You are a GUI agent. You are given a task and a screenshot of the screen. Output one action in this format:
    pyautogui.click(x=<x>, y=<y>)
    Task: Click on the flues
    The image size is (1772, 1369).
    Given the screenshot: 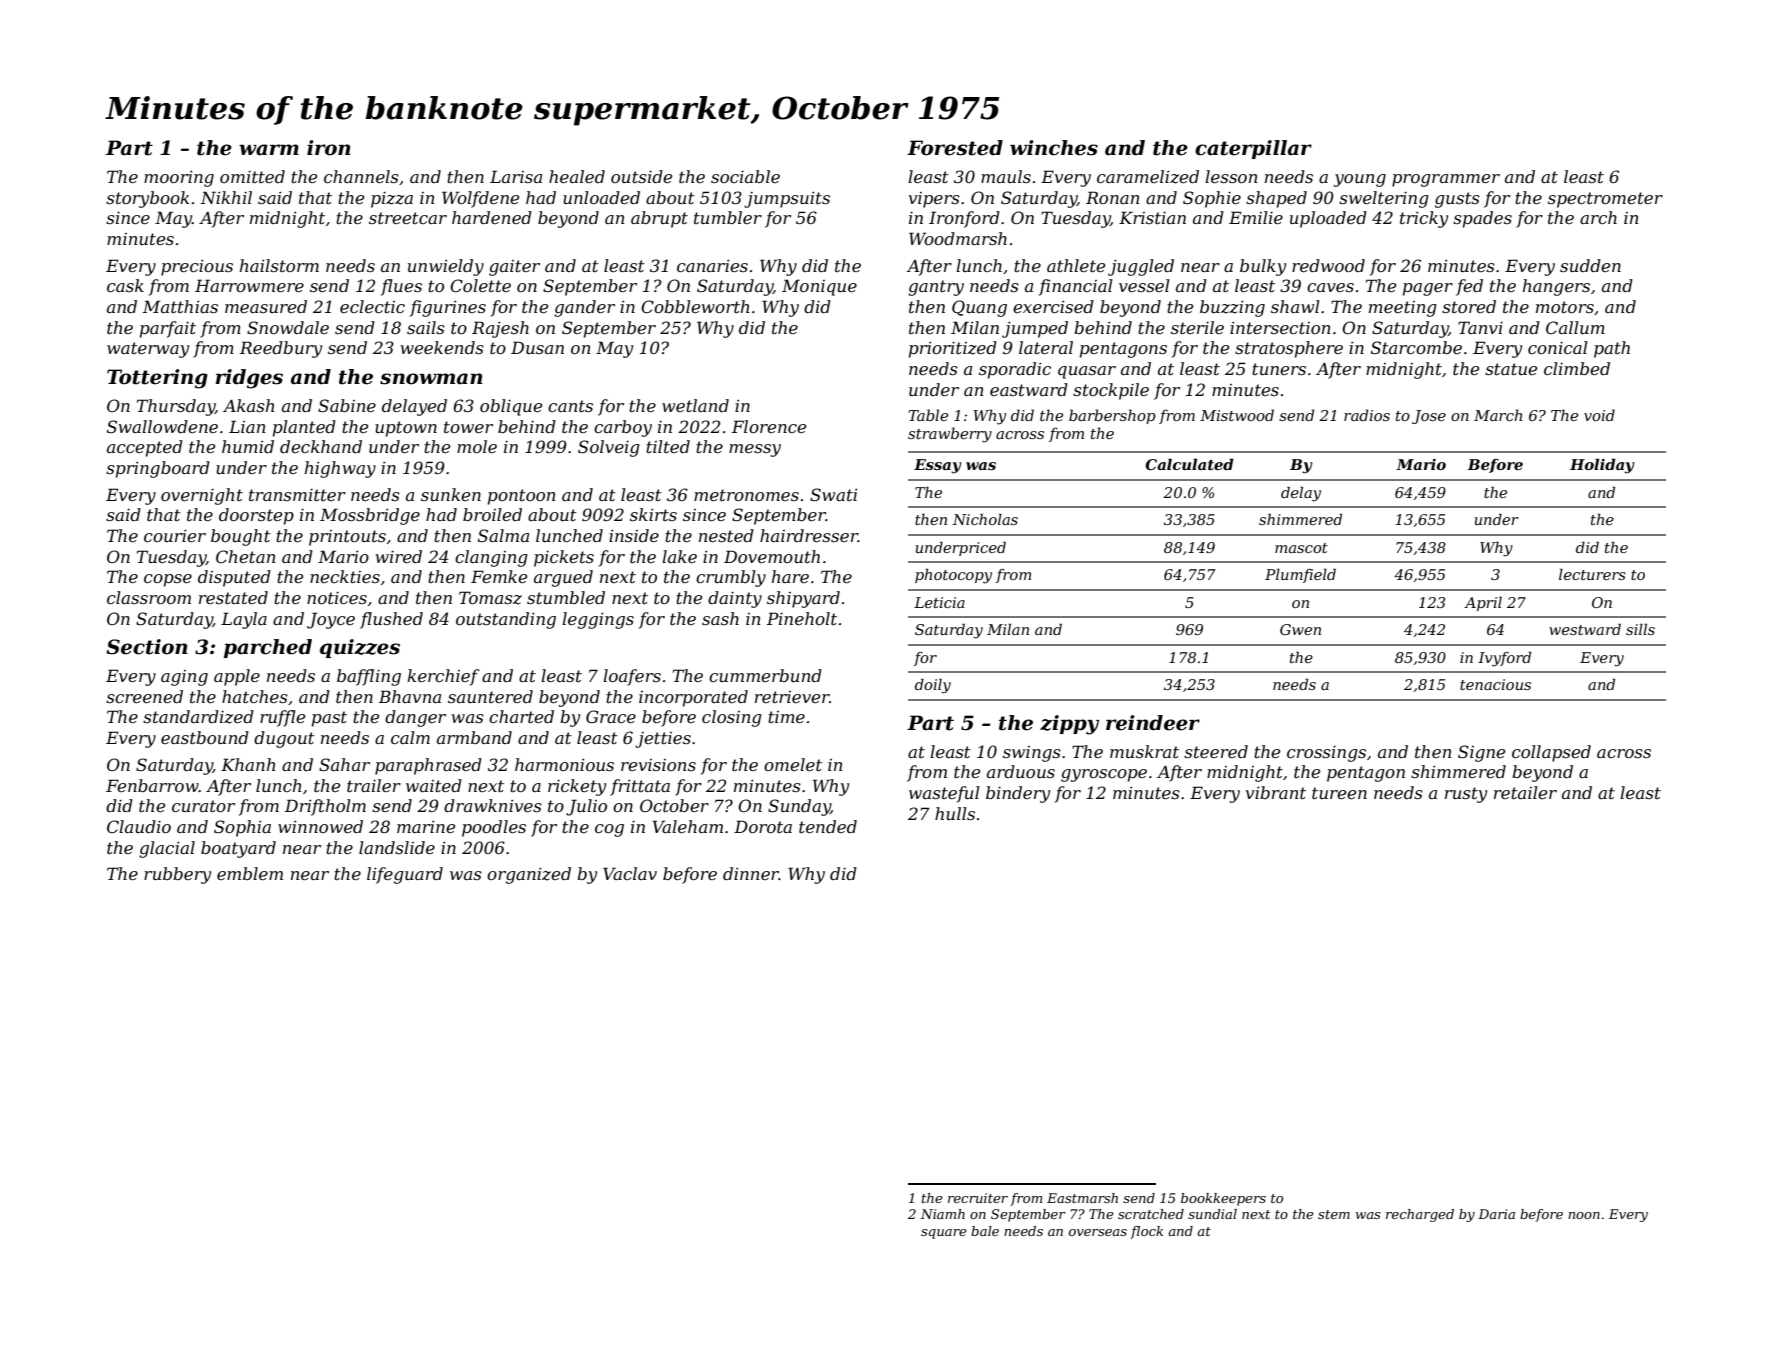 What is the action you would take?
    pyautogui.click(x=401, y=287)
